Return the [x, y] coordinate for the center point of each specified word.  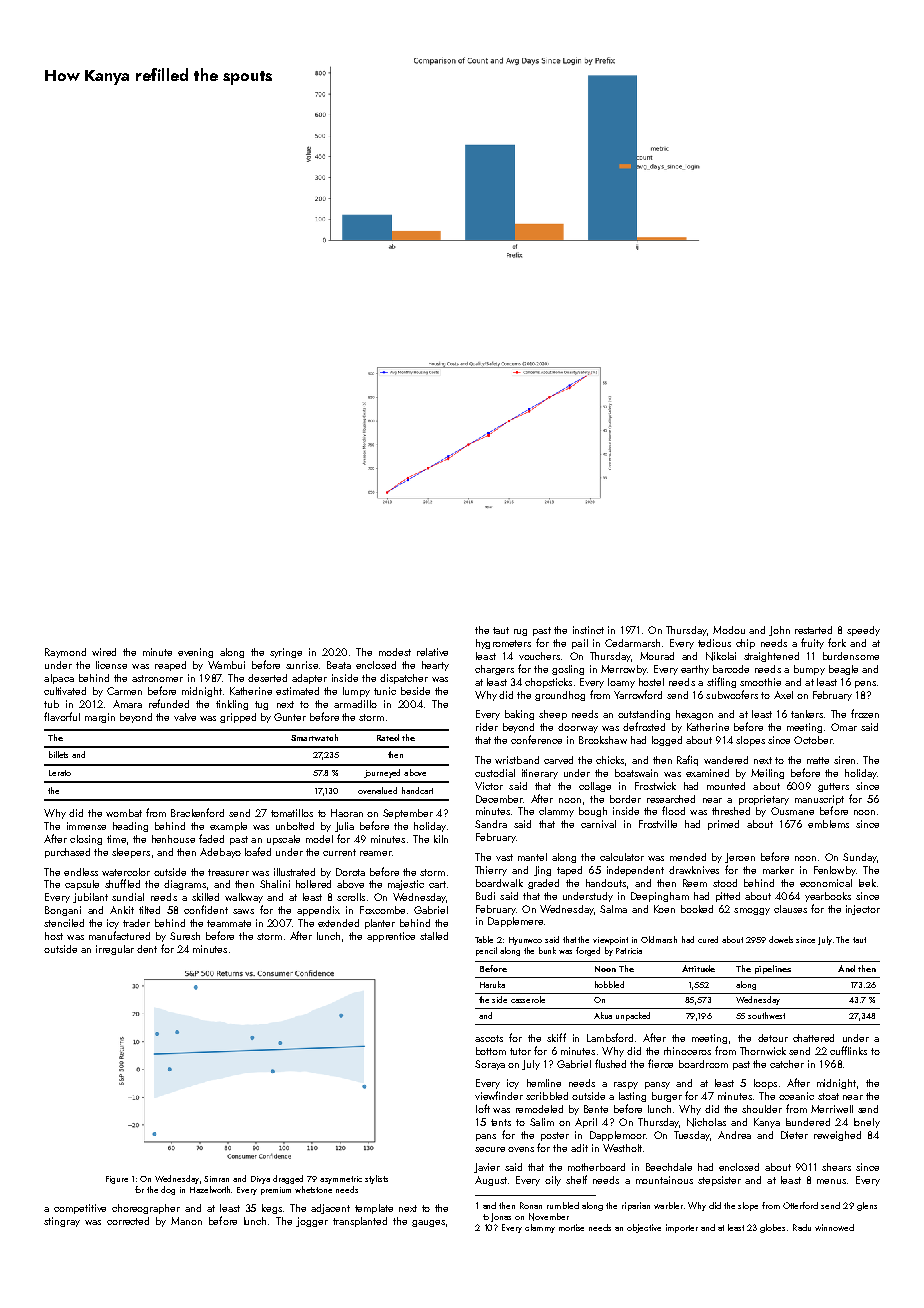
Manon [186, 1221]
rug [520, 632]
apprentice [391, 937]
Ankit [122, 910]
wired [104, 652]
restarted [813, 630]
